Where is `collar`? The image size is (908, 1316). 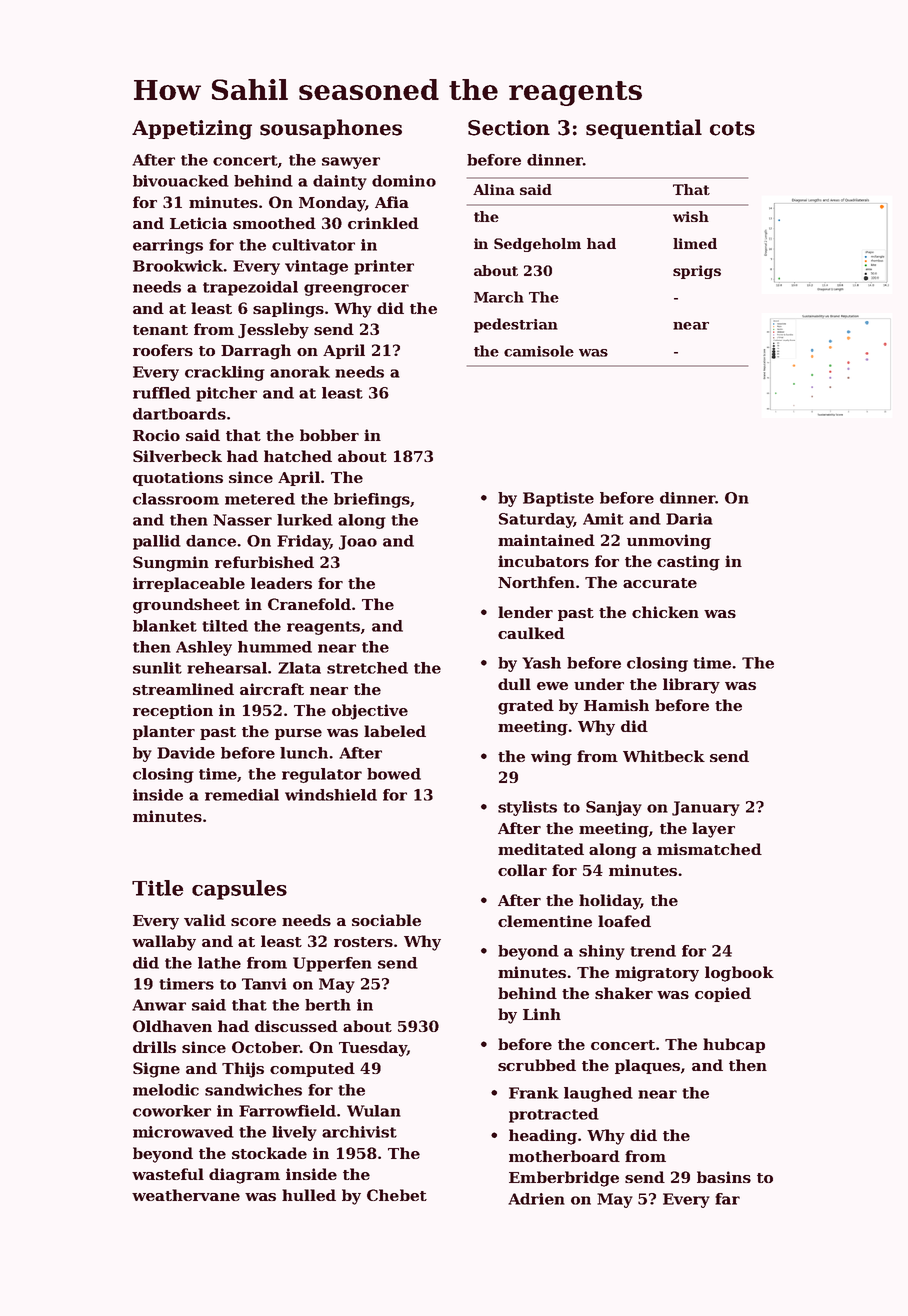
collar is located at coordinates (522, 870).
